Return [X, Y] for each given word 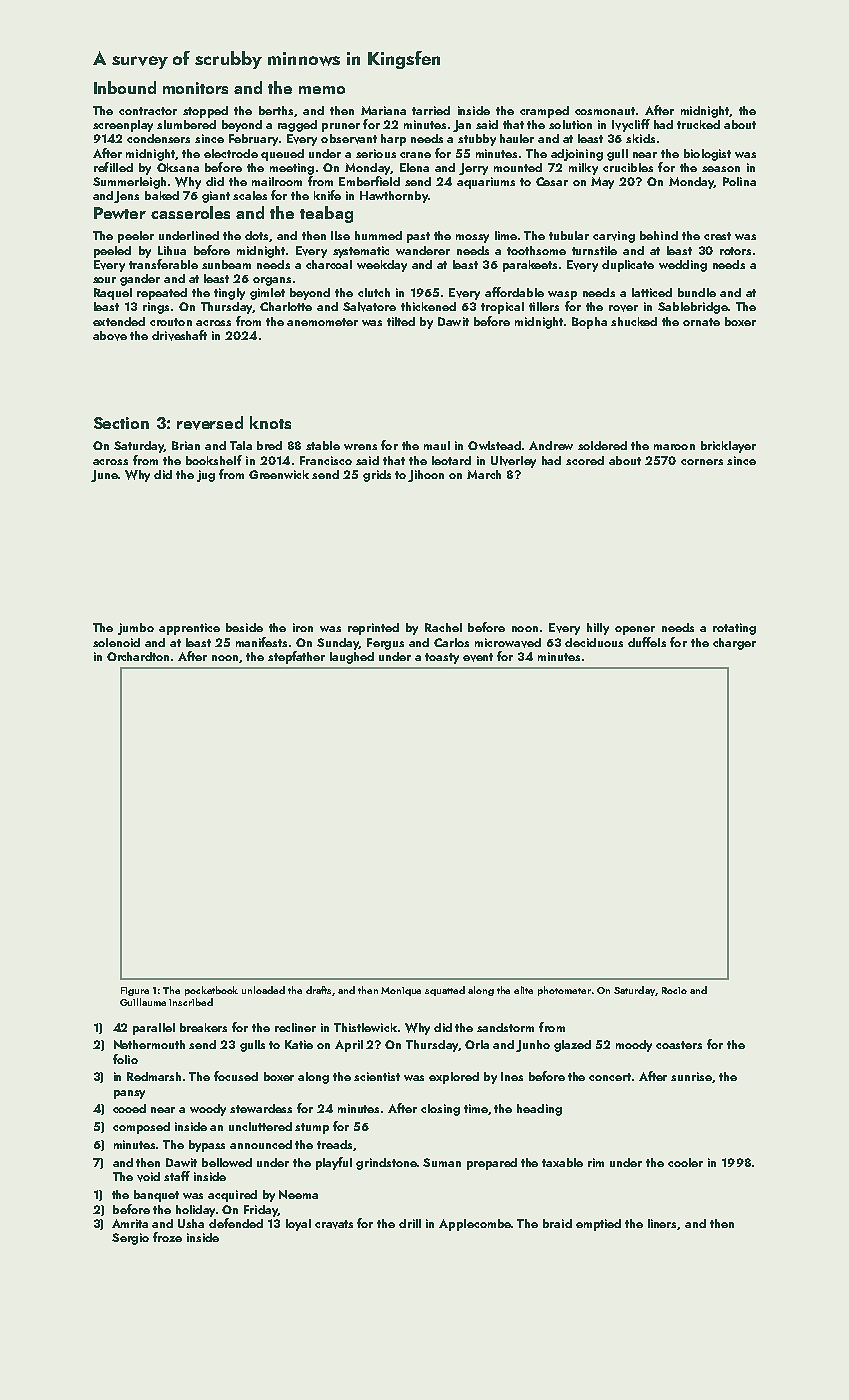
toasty [442, 658]
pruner [341, 127]
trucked [698, 124]
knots [270, 422]
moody [634, 1046]
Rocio [674, 990]
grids [377, 476]
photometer [564, 991]
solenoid [116, 642]
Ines [512, 1076]
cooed [129, 1108]
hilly [598, 629]
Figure [135, 991]
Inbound [125, 87]
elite [523, 990]
